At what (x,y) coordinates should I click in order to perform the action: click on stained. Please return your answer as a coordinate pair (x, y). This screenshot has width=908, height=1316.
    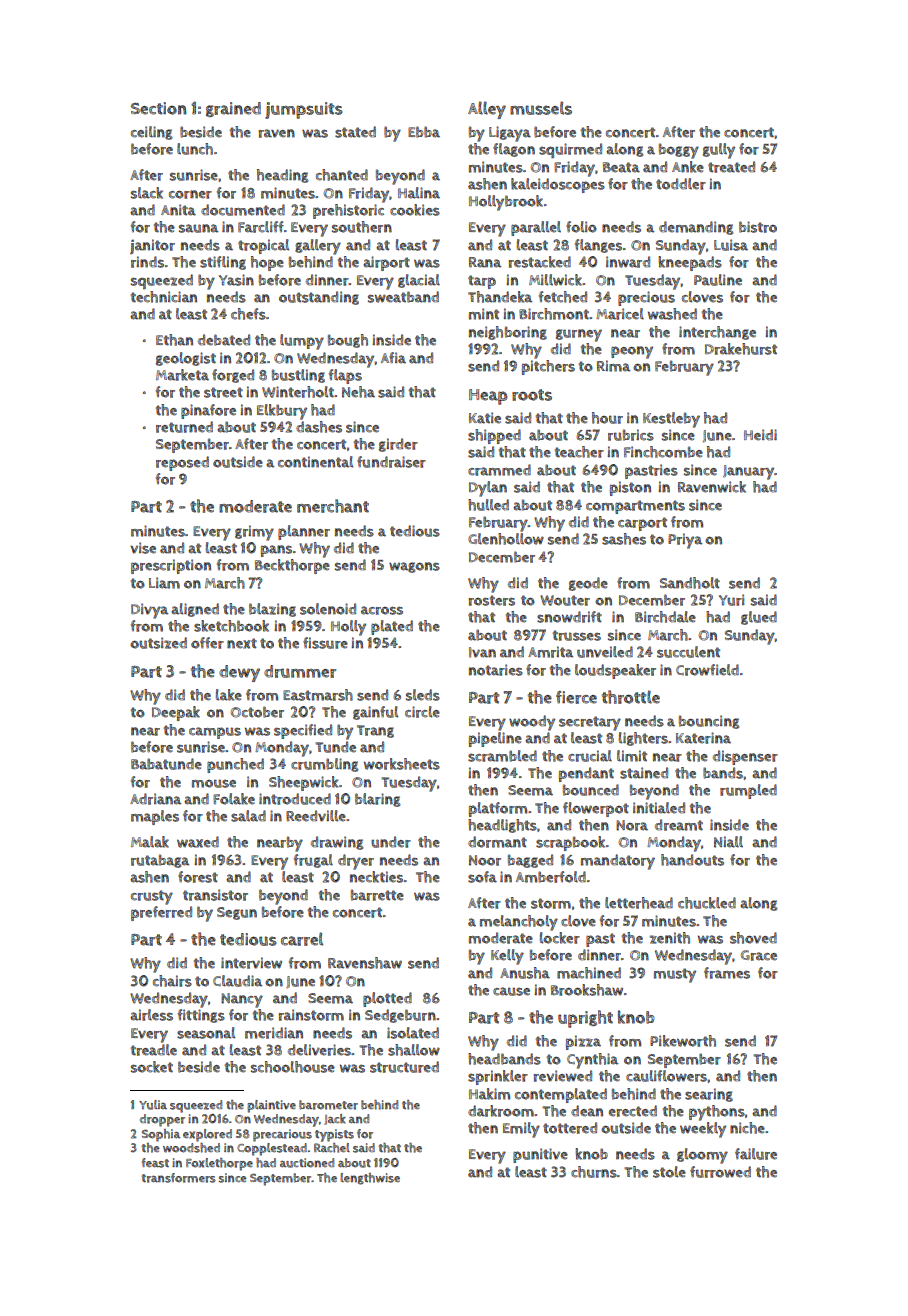
    Looking at the image, I should click on (644, 773).
